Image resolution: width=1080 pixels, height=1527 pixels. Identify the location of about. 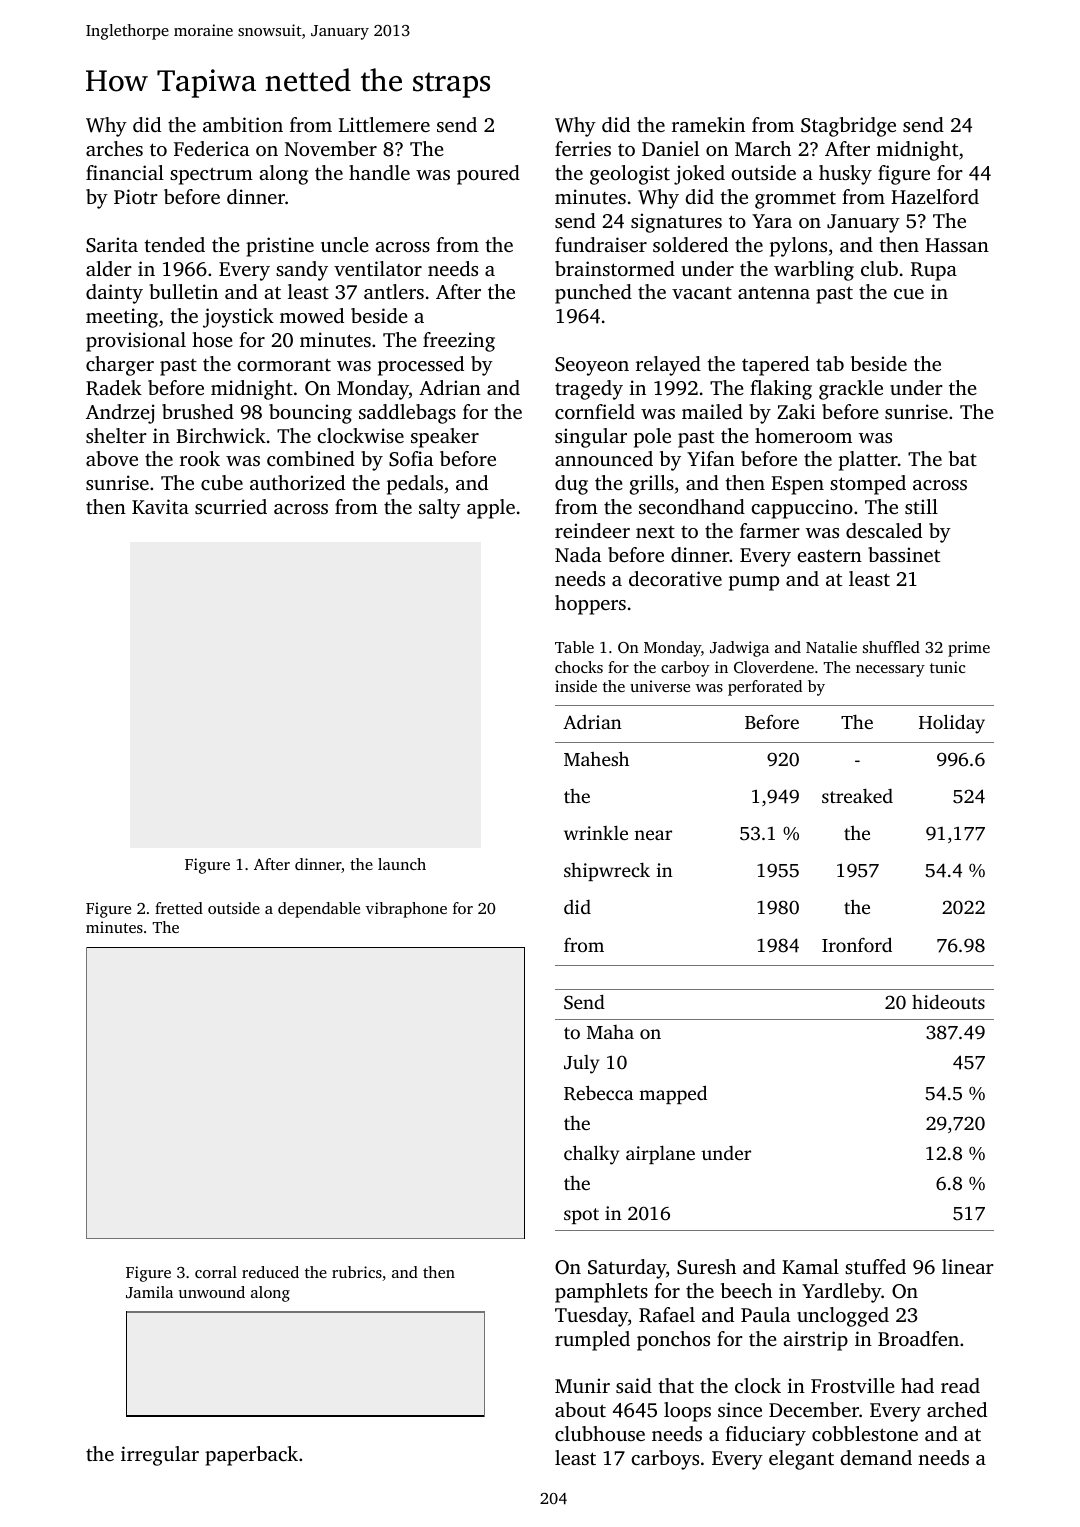
(580, 1409).
